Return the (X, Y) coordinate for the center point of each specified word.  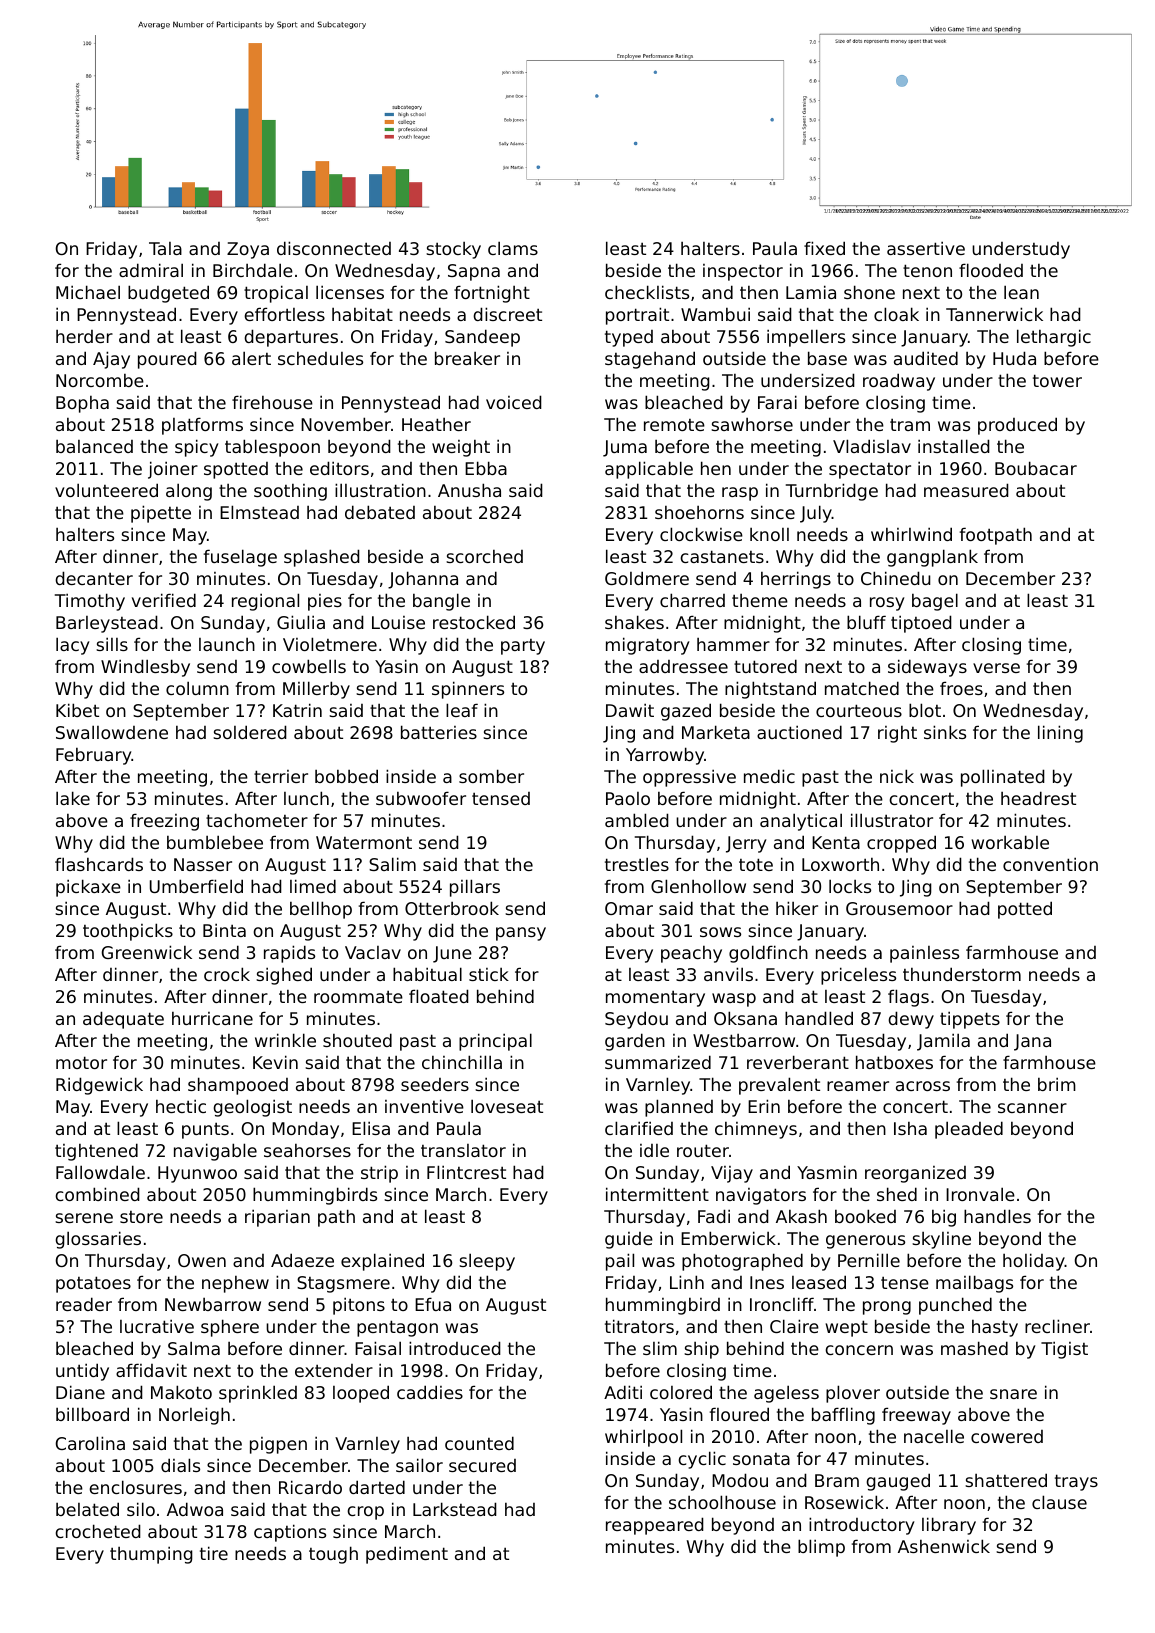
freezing (164, 822)
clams (513, 248)
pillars (475, 888)
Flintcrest (466, 1172)
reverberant (798, 1062)
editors (339, 468)
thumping (151, 1555)
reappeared (655, 1526)
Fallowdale (100, 1172)
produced (1017, 426)
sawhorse (752, 424)
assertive (926, 248)
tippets (970, 1020)
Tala (165, 248)
